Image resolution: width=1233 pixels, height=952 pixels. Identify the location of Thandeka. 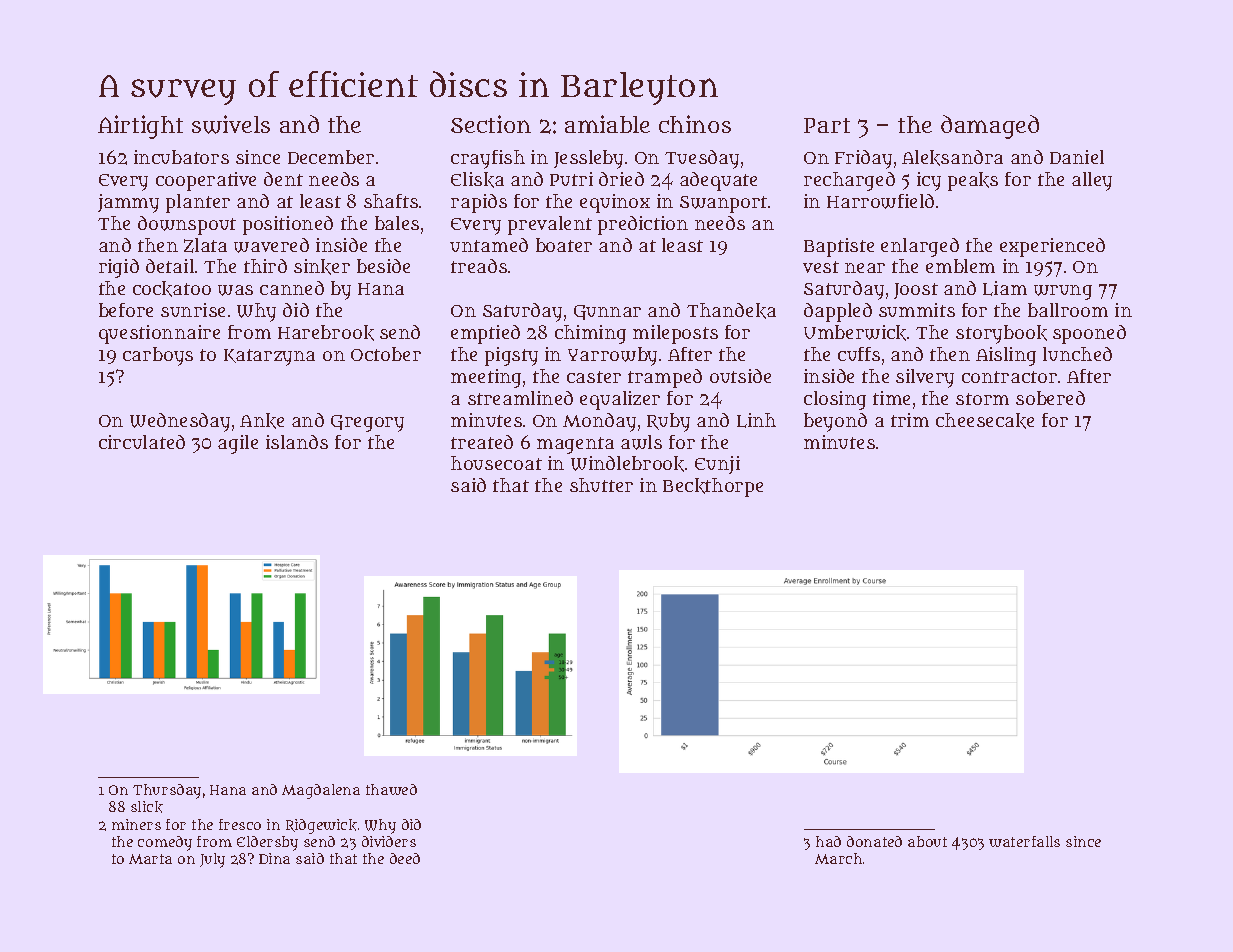
(731, 311).
